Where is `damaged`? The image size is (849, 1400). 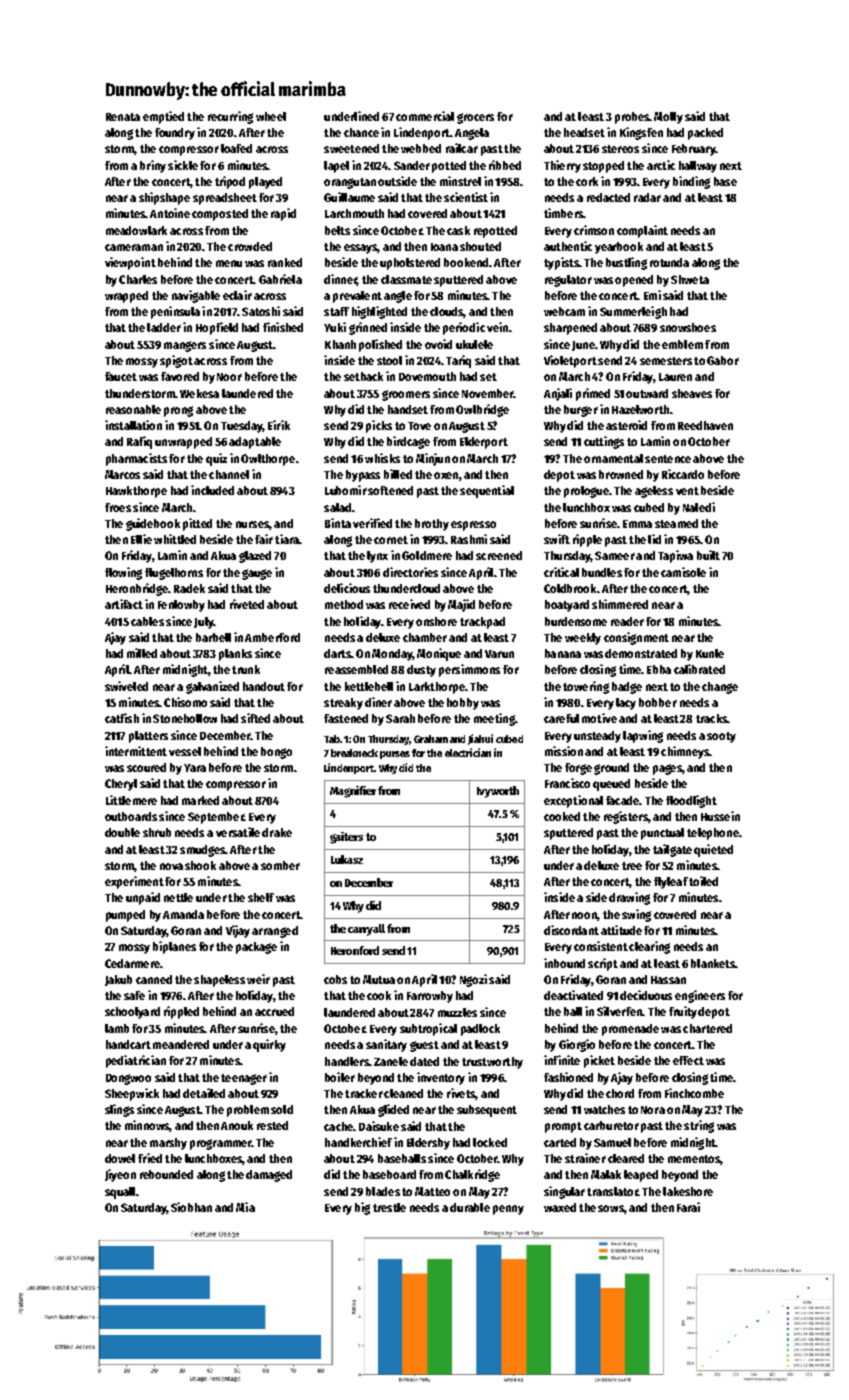 damaged is located at coordinates (269, 1176).
